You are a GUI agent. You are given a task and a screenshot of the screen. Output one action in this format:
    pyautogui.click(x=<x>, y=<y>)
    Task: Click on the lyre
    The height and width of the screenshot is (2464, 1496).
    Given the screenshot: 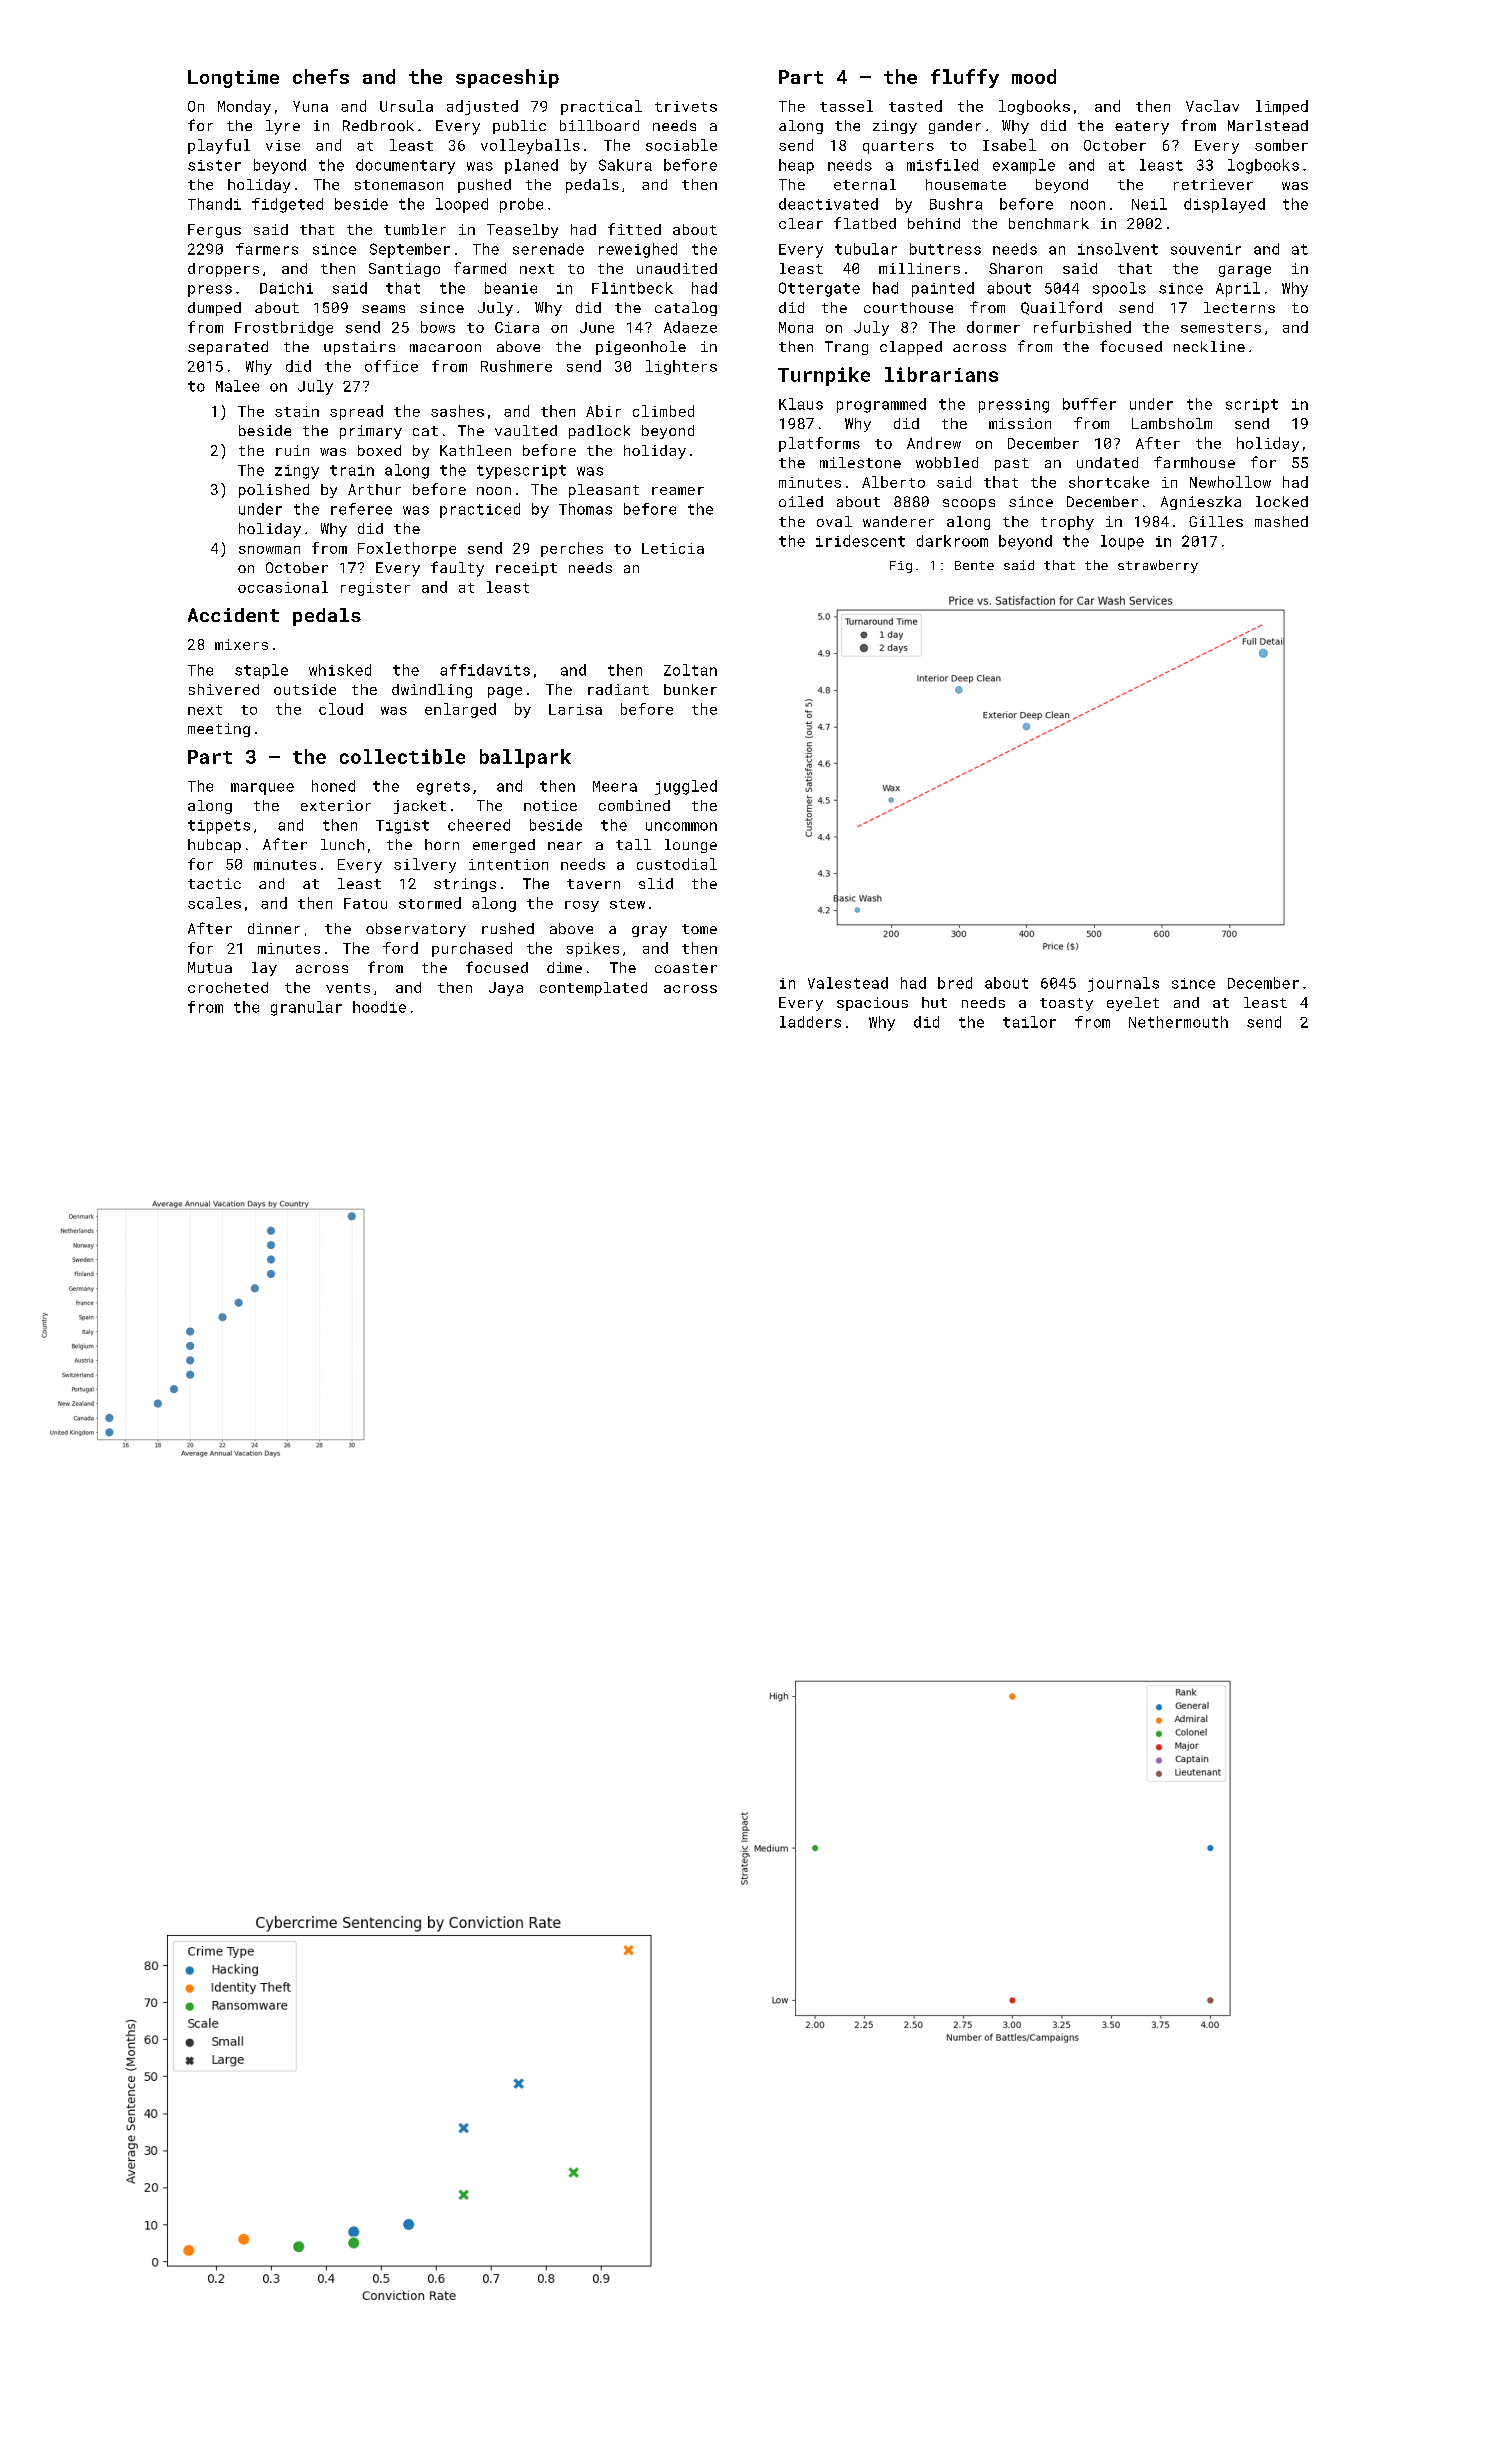 What is the action you would take?
    pyautogui.click(x=283, y=127)
